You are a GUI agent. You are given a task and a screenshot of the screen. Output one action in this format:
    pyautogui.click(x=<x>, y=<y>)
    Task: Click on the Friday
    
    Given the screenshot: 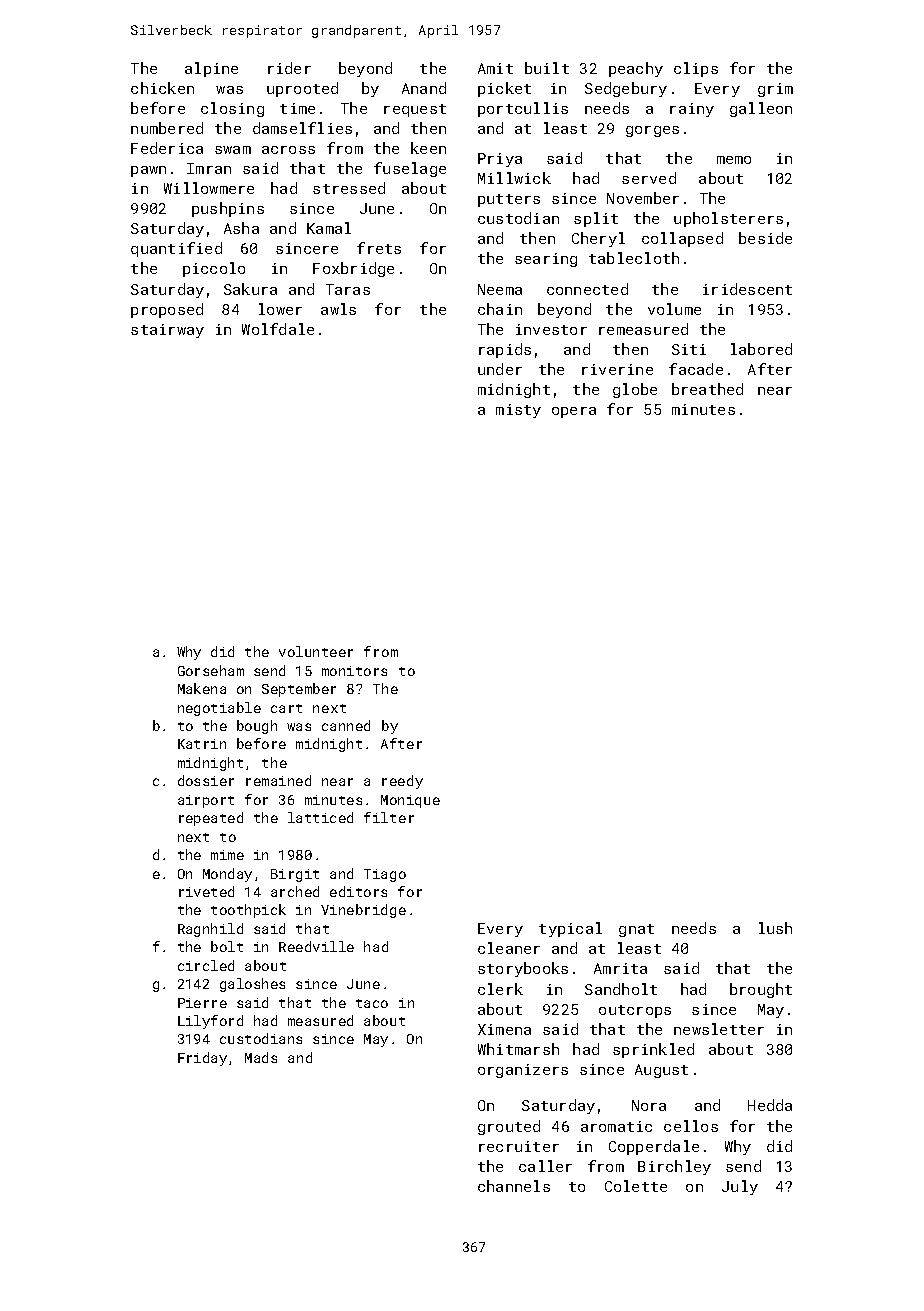 What is the action you would take?
    pyautogui.click(x=202, y=1059)
